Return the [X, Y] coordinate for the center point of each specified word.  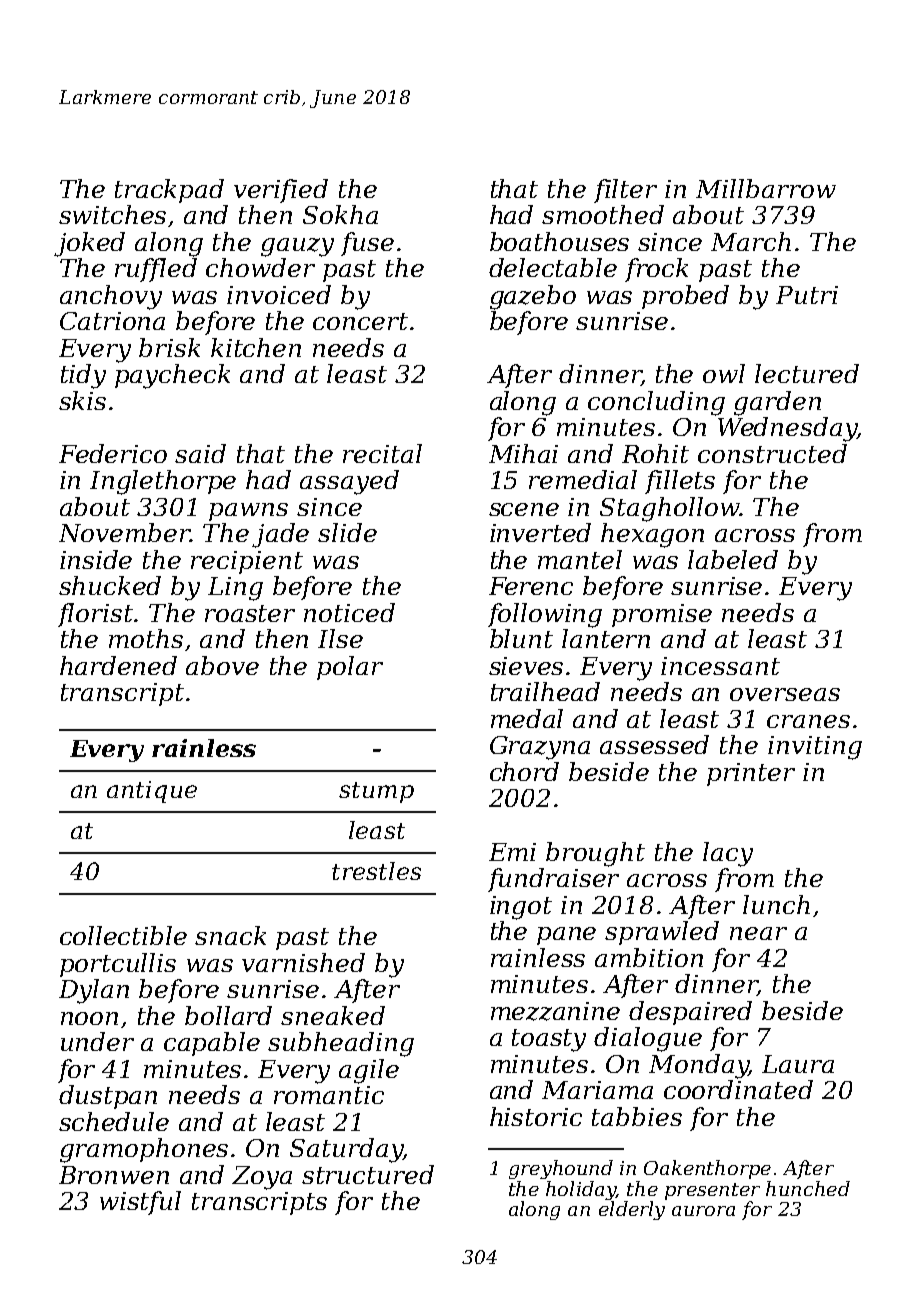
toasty [549, 1040]
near [758, 933]
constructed [772, 453]
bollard [228, 1015]
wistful [140, 1203]
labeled [733, 559]
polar [350, 668]
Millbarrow [766, 188]
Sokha [340, 214]
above [222, 665]
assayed [349, 482]
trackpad [169, 191]
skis [82, 400]
